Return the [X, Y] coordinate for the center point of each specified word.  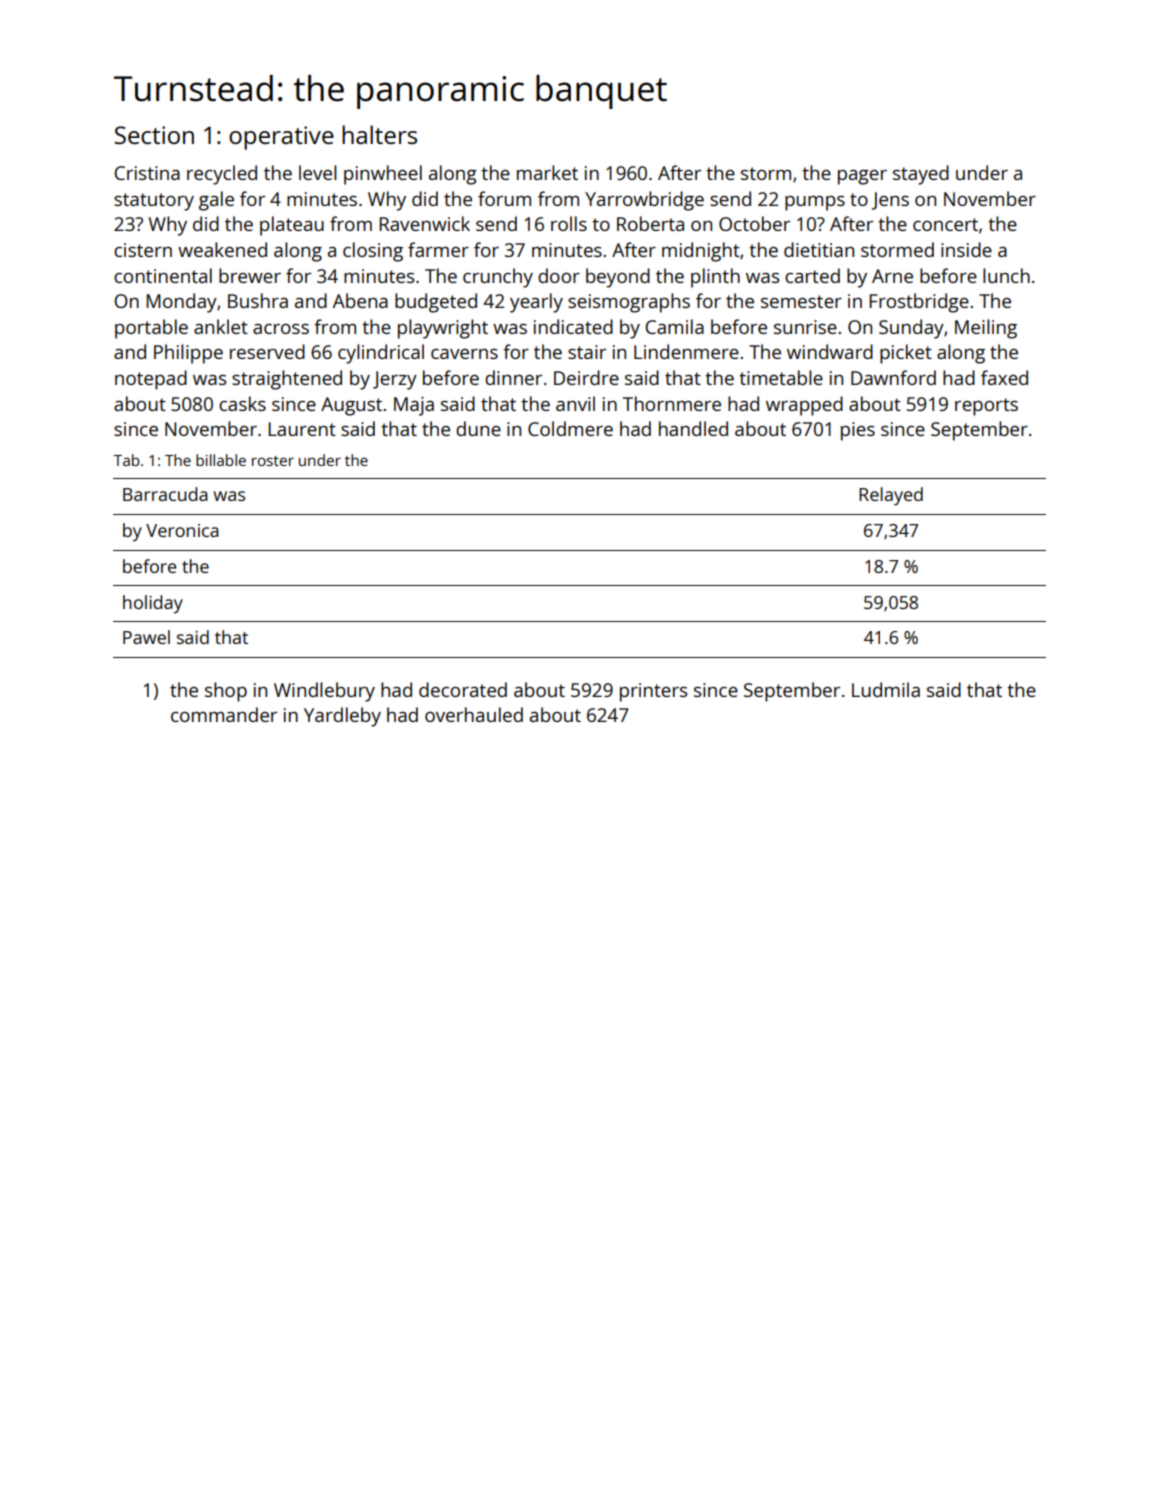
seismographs [629, 303]
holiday [153, 604]
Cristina [147, 173]
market [547, 172]
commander [224, 714]
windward [830, 351]
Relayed [891, 496]
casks [242, 403]
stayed [921, 175]
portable [151, 329]
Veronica [182, 530]
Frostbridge [919, 303]
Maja [414, 406]
